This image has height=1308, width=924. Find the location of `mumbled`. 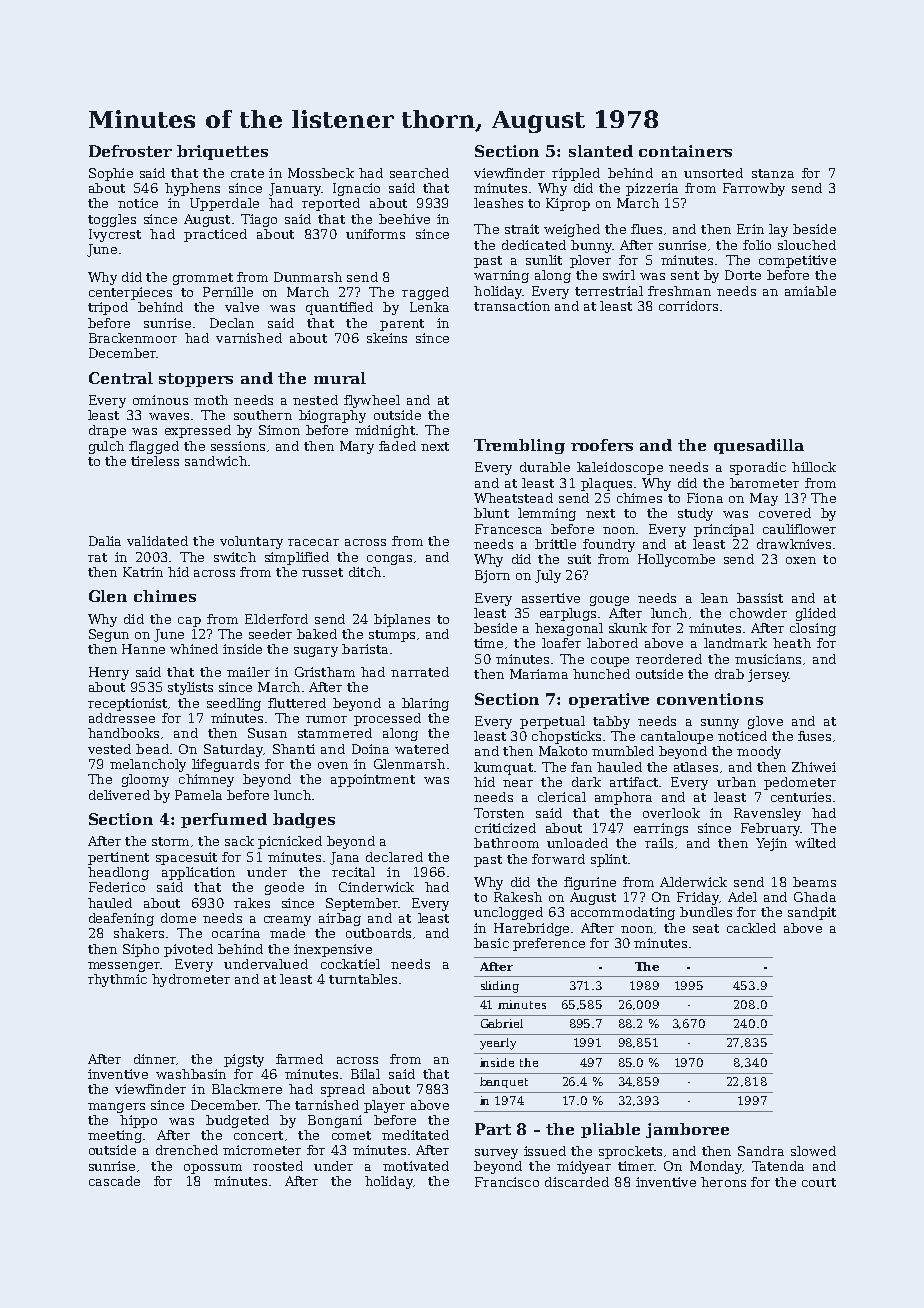

mumbled is located at coordinates (623, 751).
